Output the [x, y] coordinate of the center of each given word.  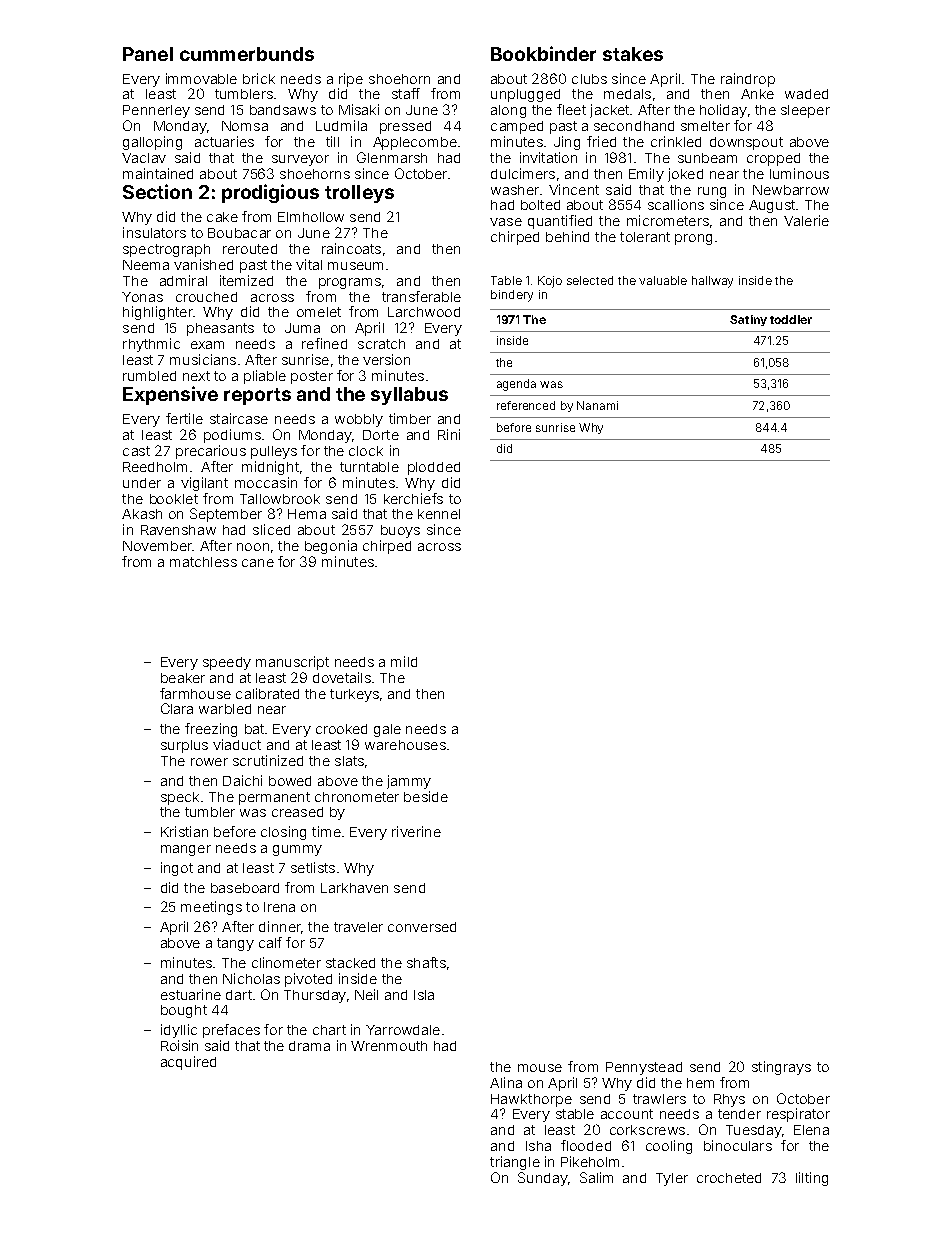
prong [693, 239]
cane [258, 563]
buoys [400, 531]
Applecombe [415, 143]
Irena [279, 907]
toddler [791, 319]
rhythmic [151, 345]
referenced [526, 405]
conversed [422, 927]
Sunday [543, 1179]
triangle [515, 1163]
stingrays [781, 1068]
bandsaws [283, 110]
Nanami [597, 405]
